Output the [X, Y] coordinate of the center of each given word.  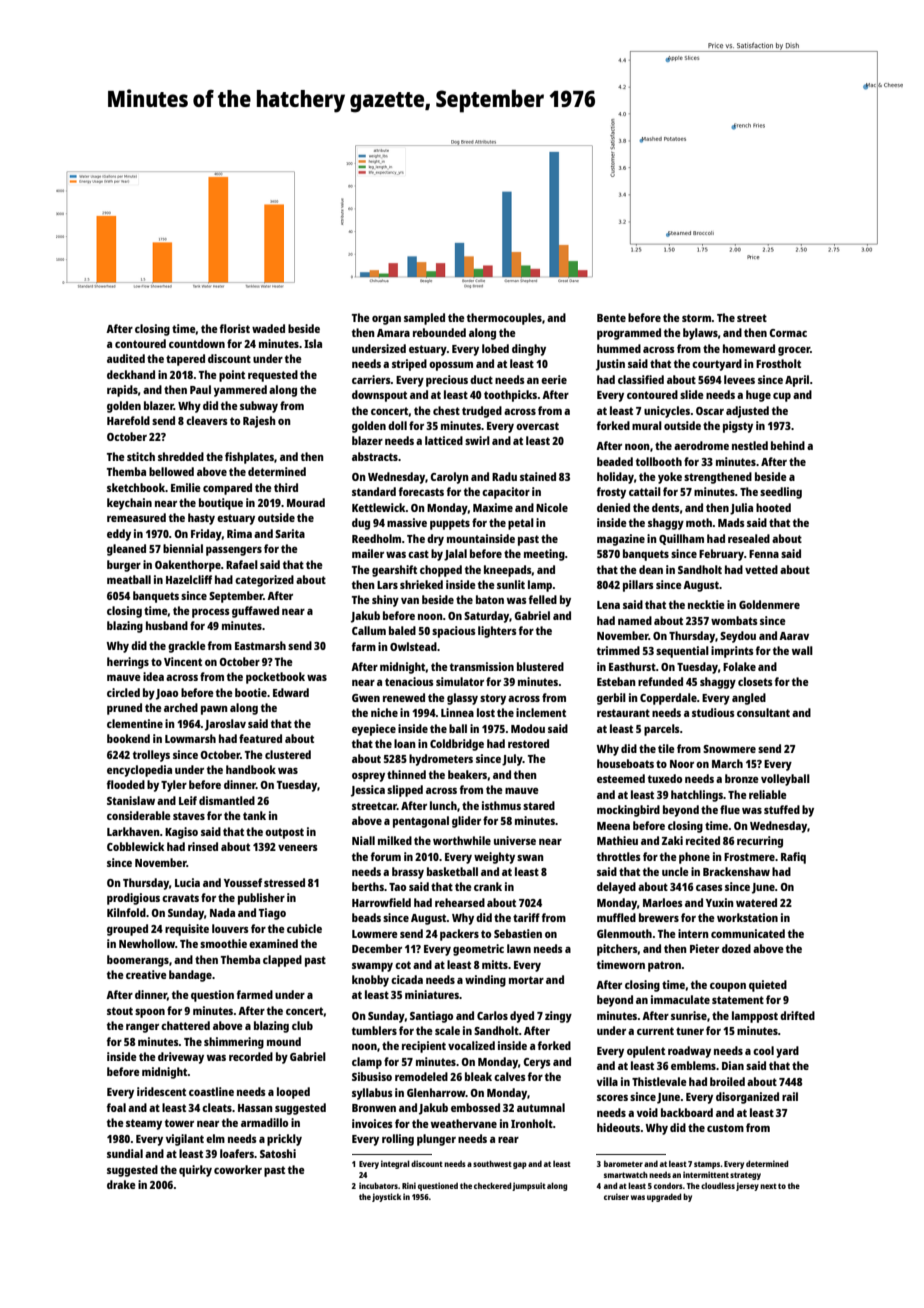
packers [459, 935]
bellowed [171, 471]
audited [126, 358]
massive [407, 522]
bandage [190, 976]
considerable [139, 815]
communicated [748, 933]
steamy [144, 1124]
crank [488, 886]
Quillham [681, 539]
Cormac [788, 333]
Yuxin [720, 902]
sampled [424, 319]
